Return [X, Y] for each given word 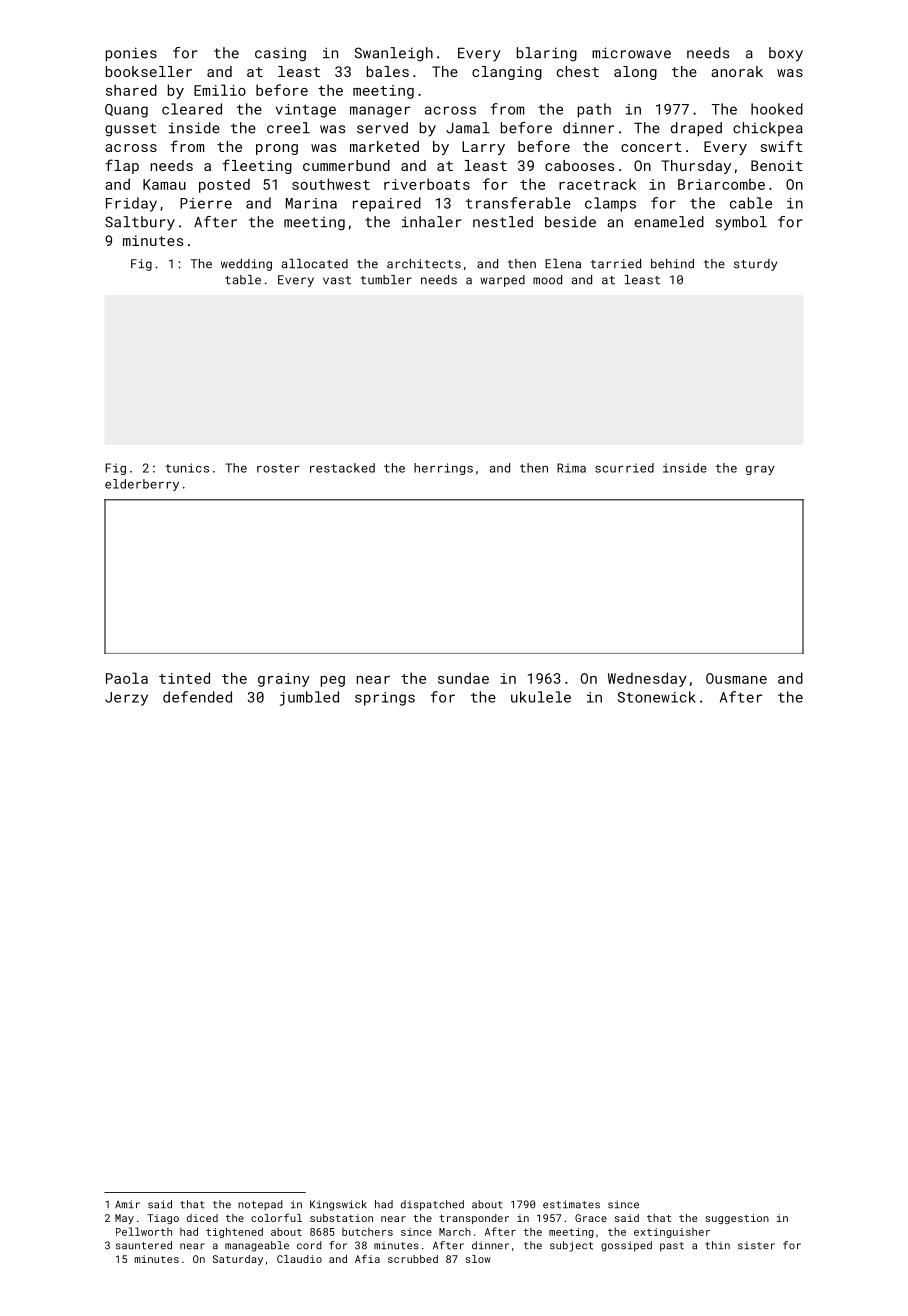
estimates [571, 1204]
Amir [127, 1204]
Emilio [220, 90]
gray [760, 470]
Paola [127, 678]
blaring [547, 54]
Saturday [238, 1260]
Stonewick [657, 697]
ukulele [541, 697]
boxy [786, 54]
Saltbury [140, 223]
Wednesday [647, 679]
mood [547, 280]
